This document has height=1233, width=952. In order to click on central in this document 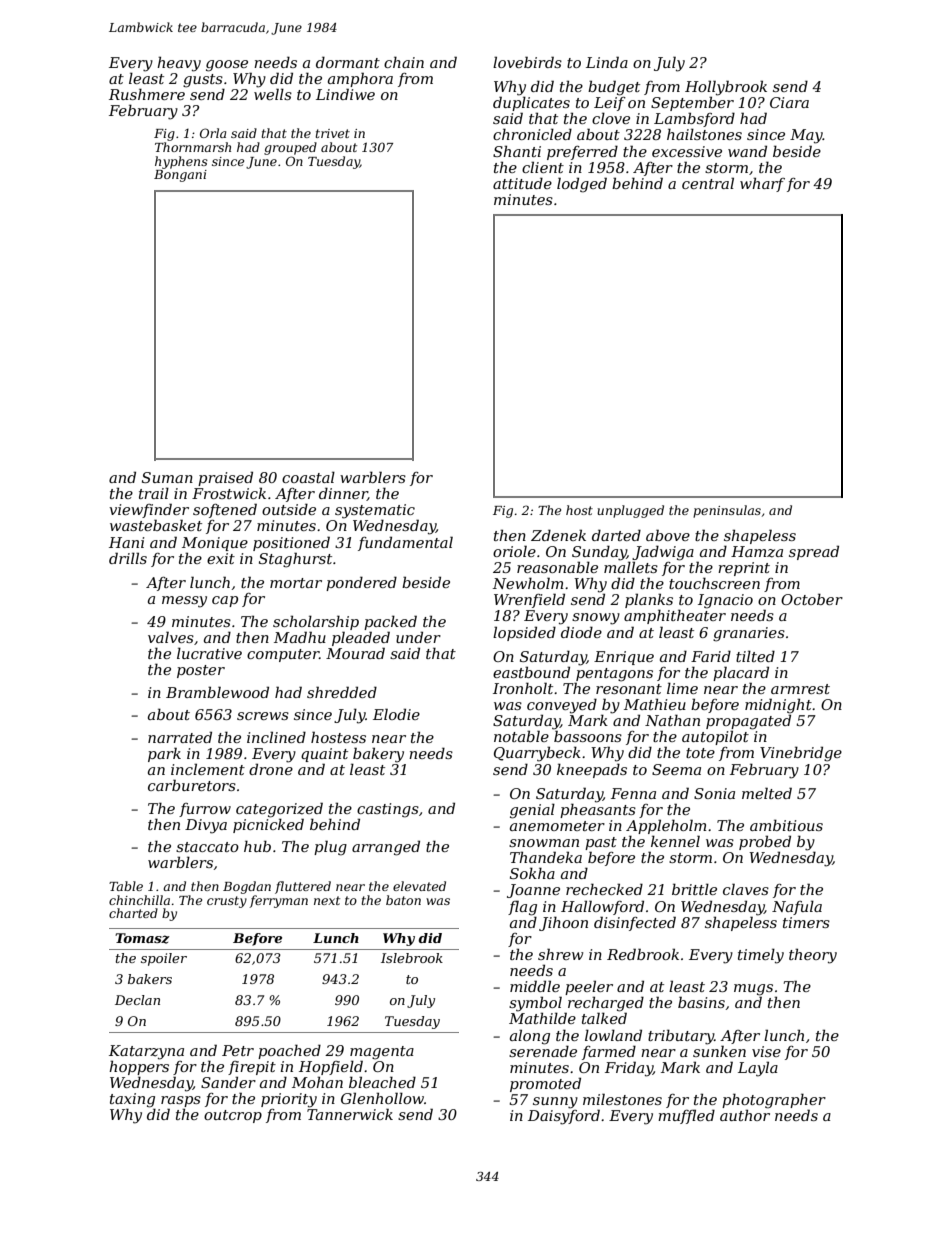, I will do `click(708, 183)`.
